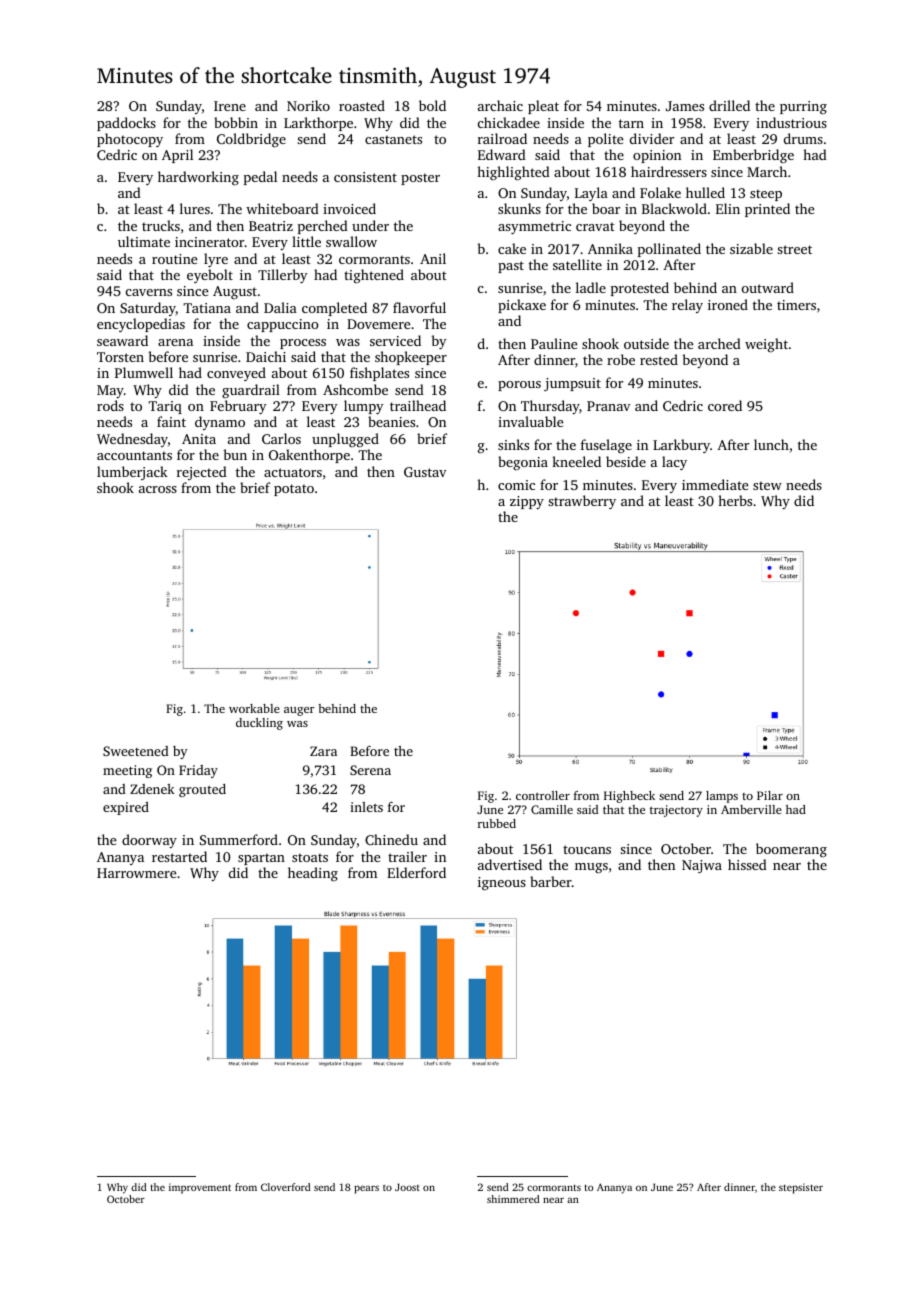 The width and height of the image is (924, 1308). Describe the element at coordinates (729, 105) in the image. I see `drilled` at that location.
